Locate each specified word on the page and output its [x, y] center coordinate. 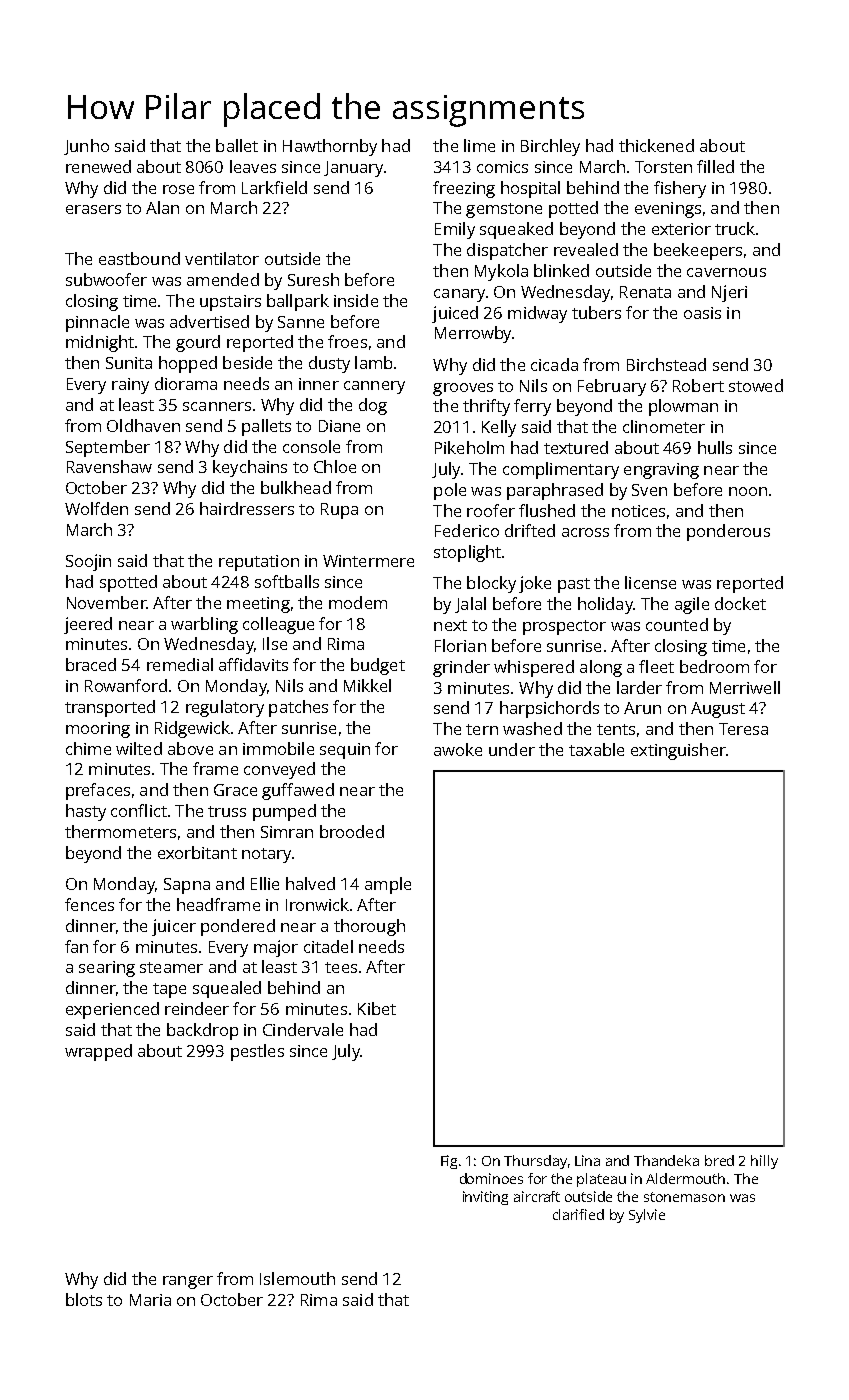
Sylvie [647, 1216]
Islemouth [297, 1278]
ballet [237, 145]
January [353, 169]
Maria [150, 1300]
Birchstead [666, 364]
